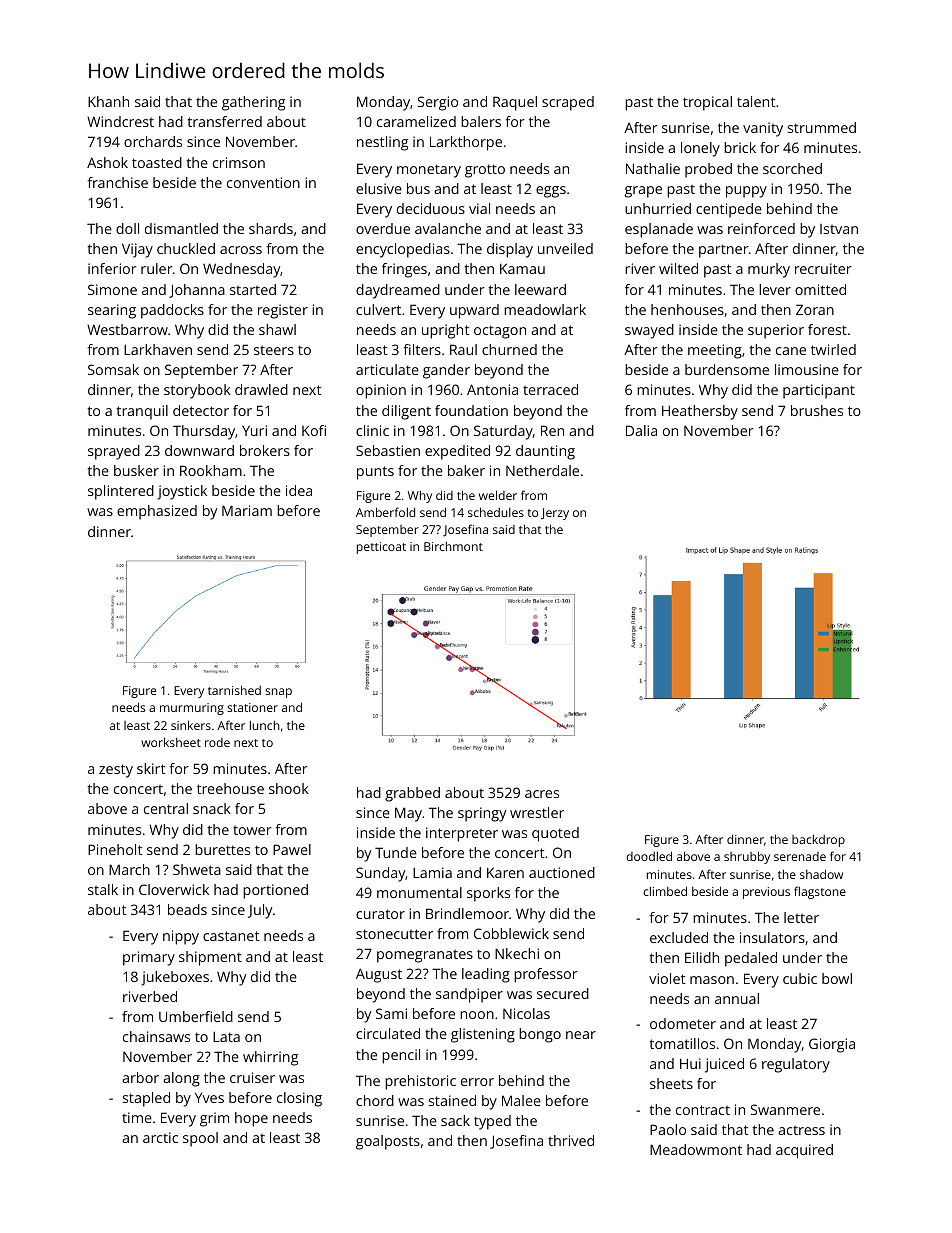  I want to click on Giorgia, so click(832, 1045).
